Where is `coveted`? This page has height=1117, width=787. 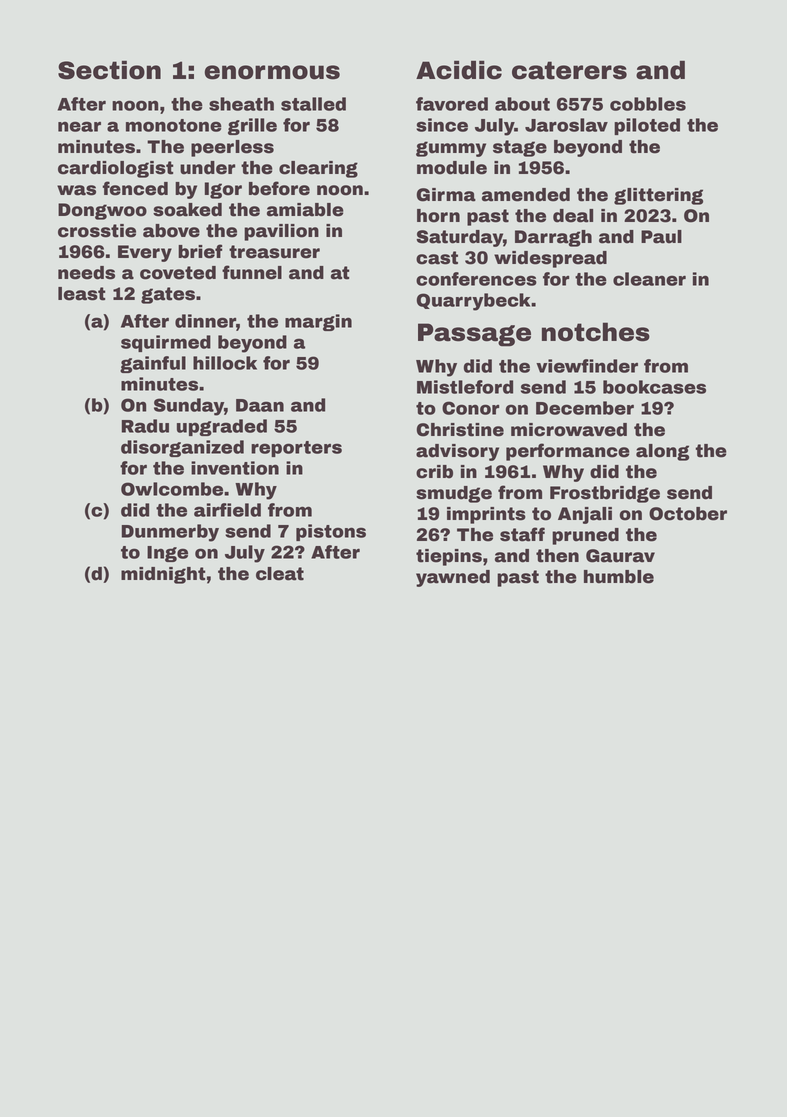
coveted is located at coordinates (178, 273).
